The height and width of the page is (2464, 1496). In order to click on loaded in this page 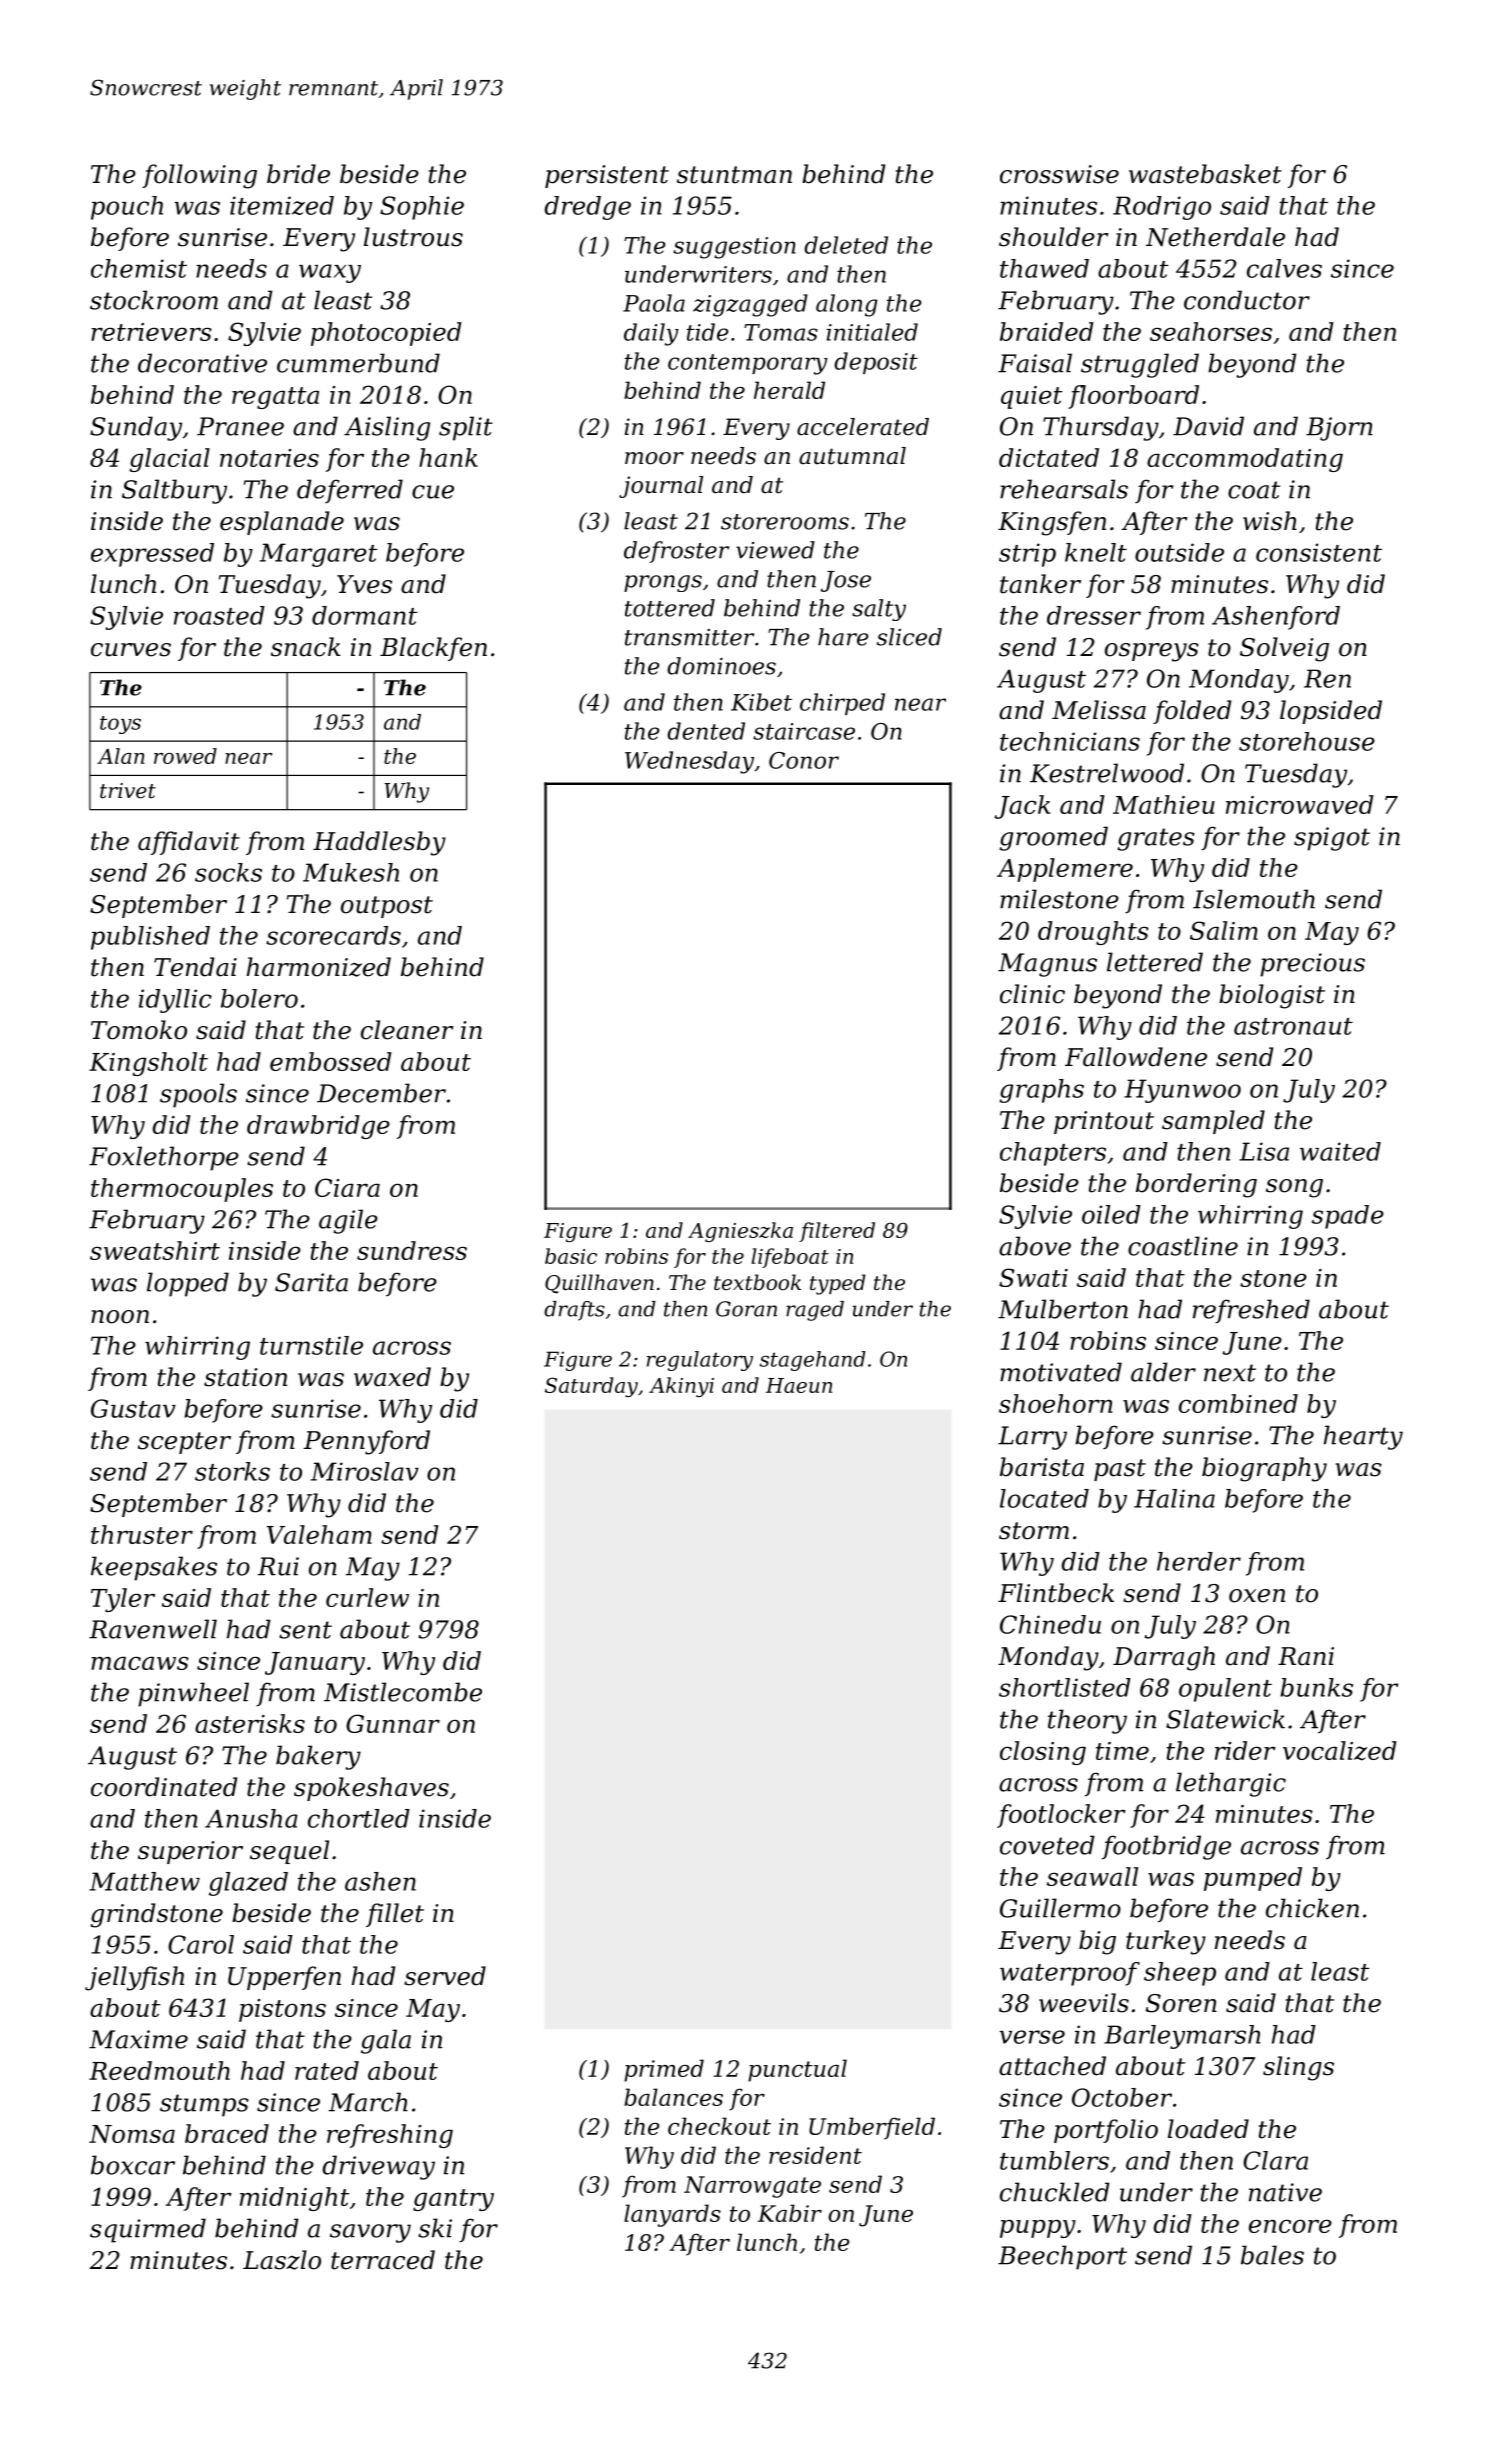, I will do `click(1208, 2129)`.
